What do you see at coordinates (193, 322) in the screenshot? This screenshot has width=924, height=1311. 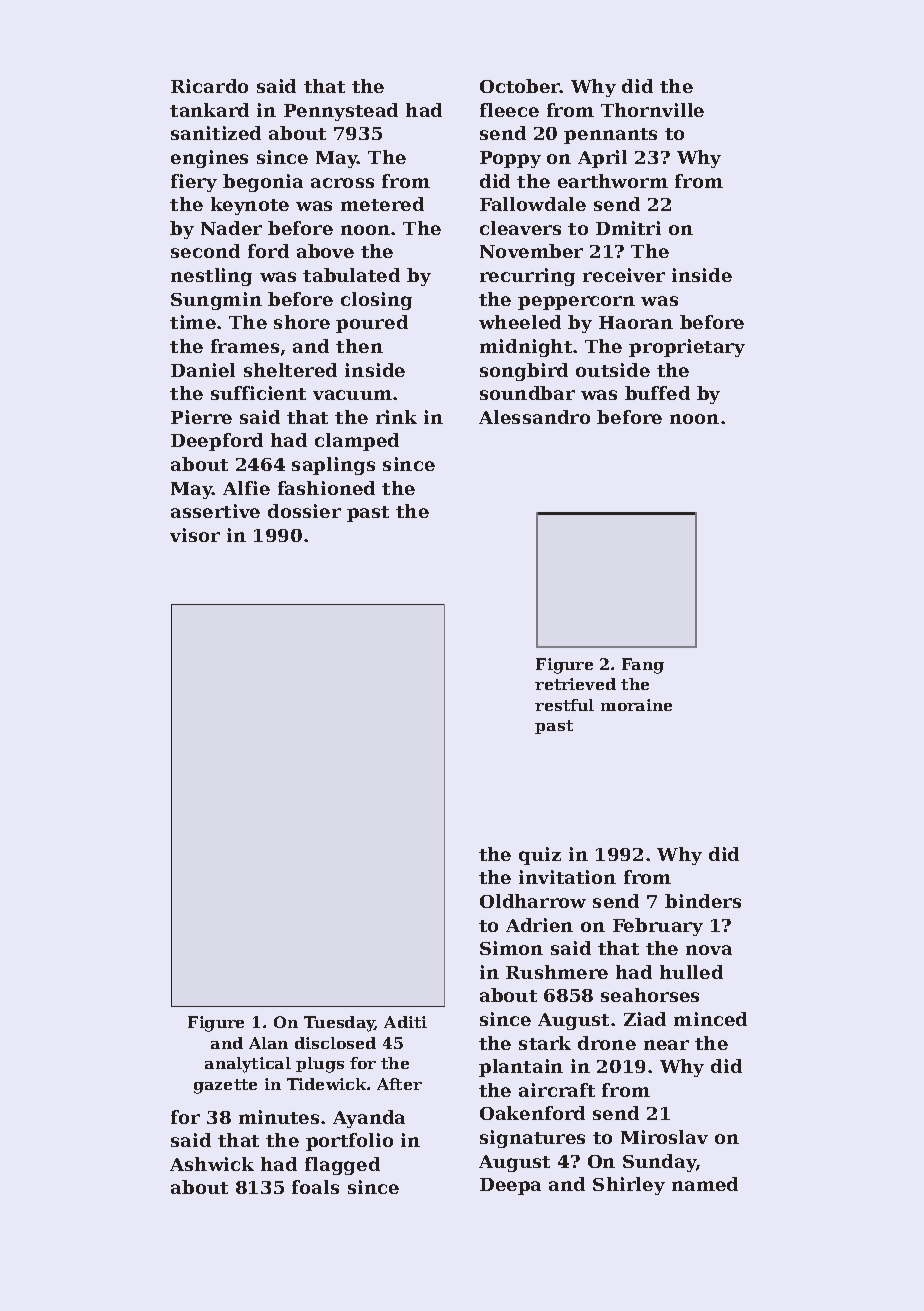 I see `time` at bounding box center [193, 322].
